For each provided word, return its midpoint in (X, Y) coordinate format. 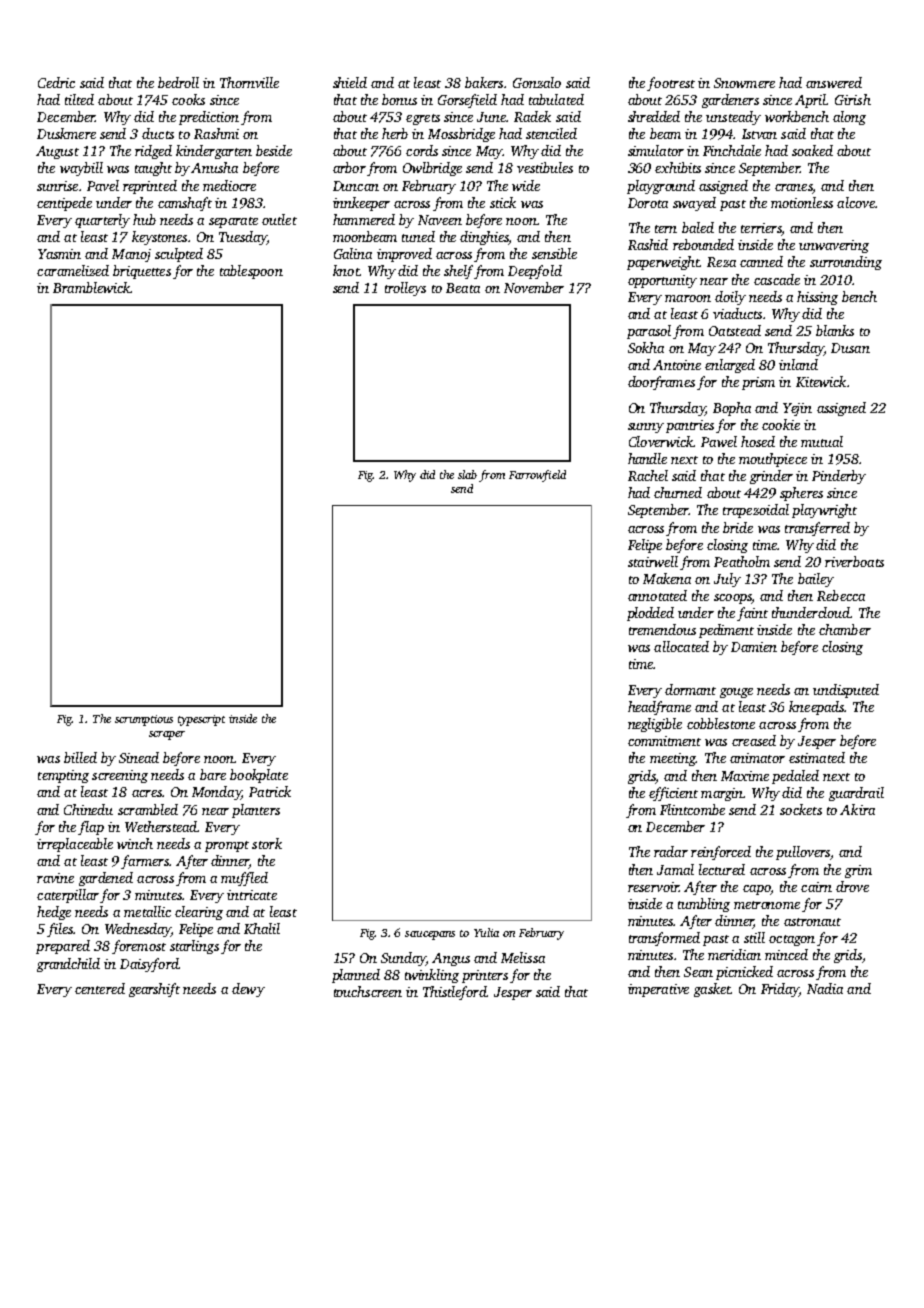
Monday (216, 793)
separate (233, 222)
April (810, 101)
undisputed (846, 691)
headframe (659, 708)
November (534, 287)
